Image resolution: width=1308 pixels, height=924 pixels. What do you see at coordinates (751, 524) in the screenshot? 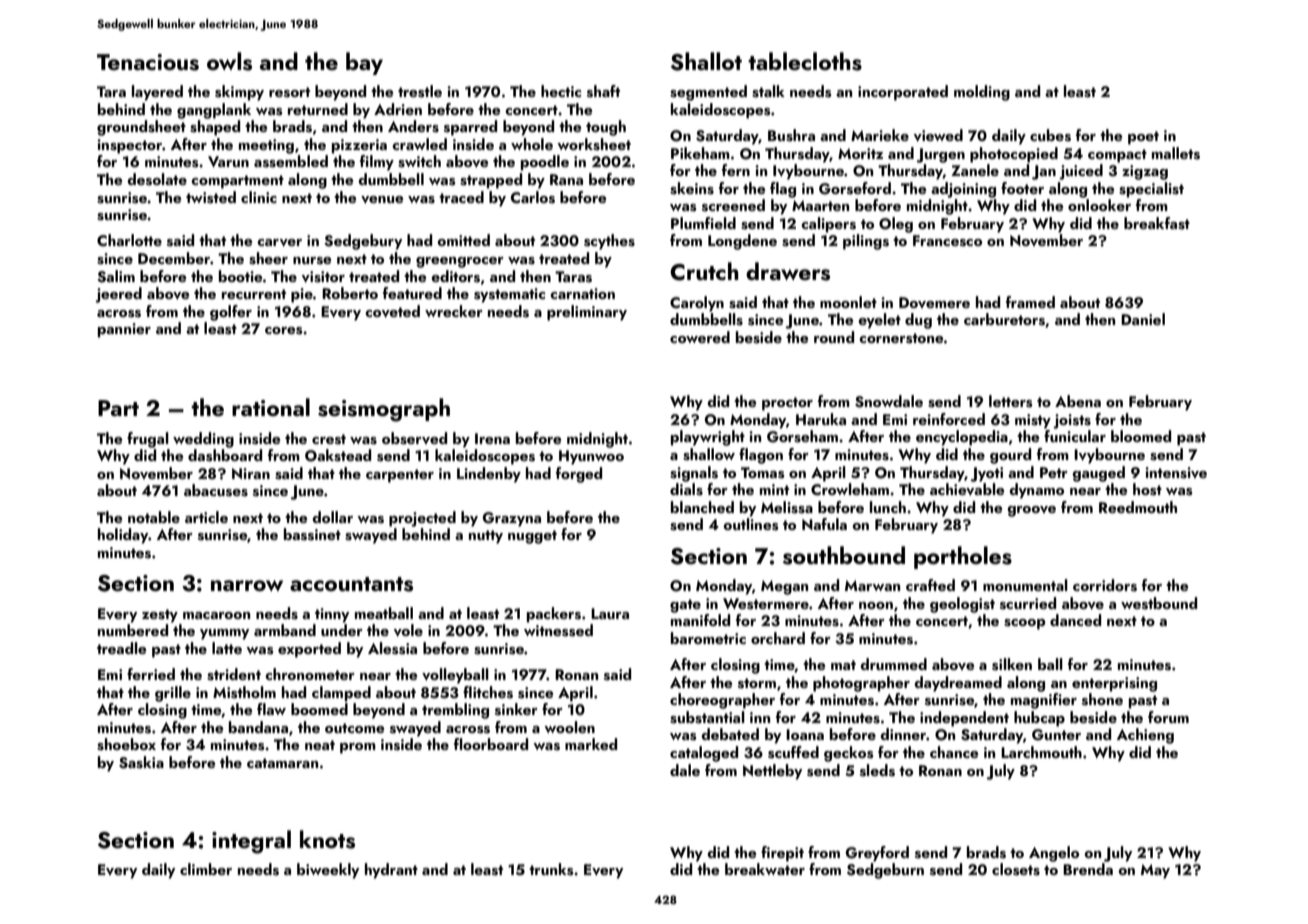
I see `outlines` at bounding box center [751, 524].
